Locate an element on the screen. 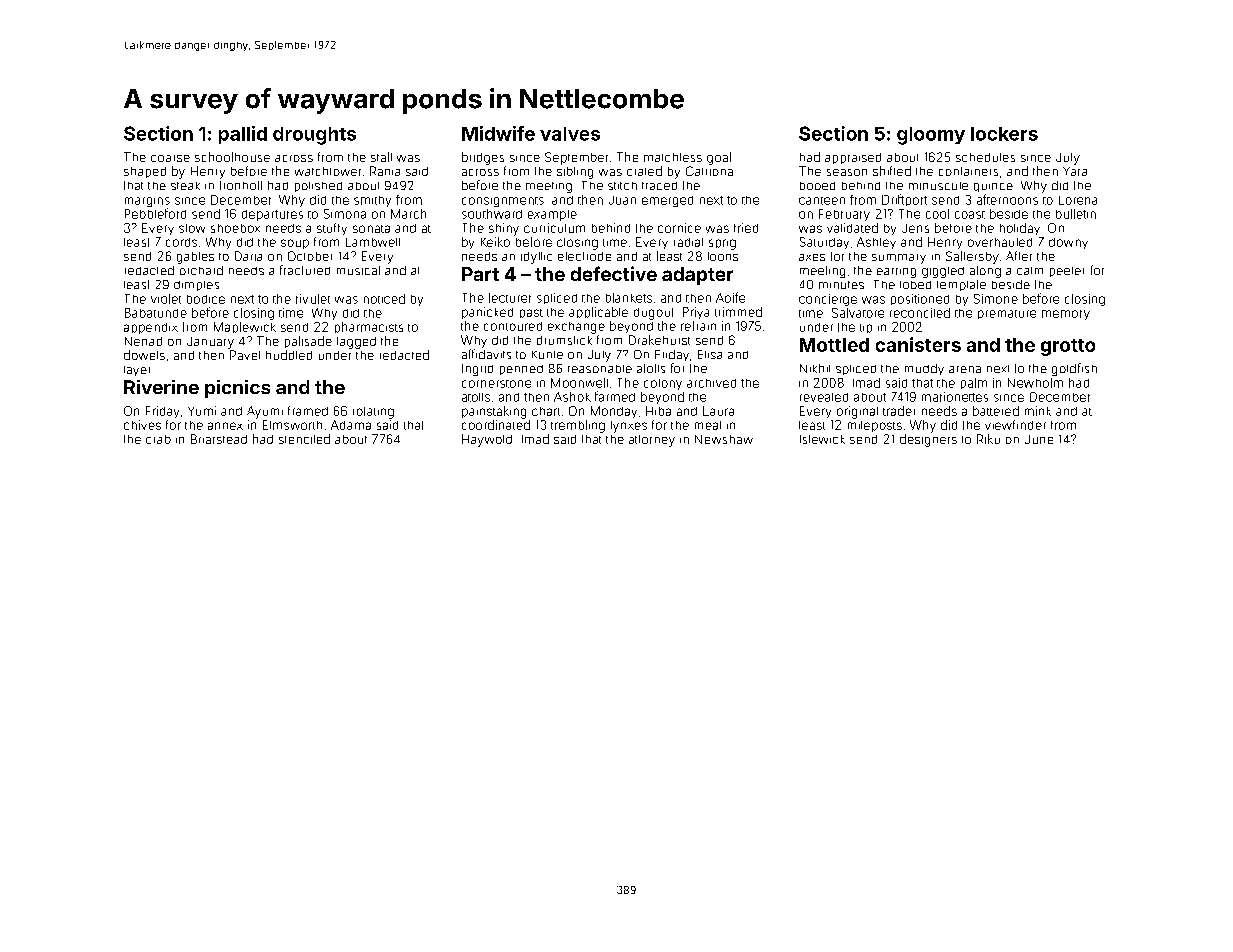 The width and height of the screenshot is (1233, 952). canteen is located at coordinates (822, 201).
